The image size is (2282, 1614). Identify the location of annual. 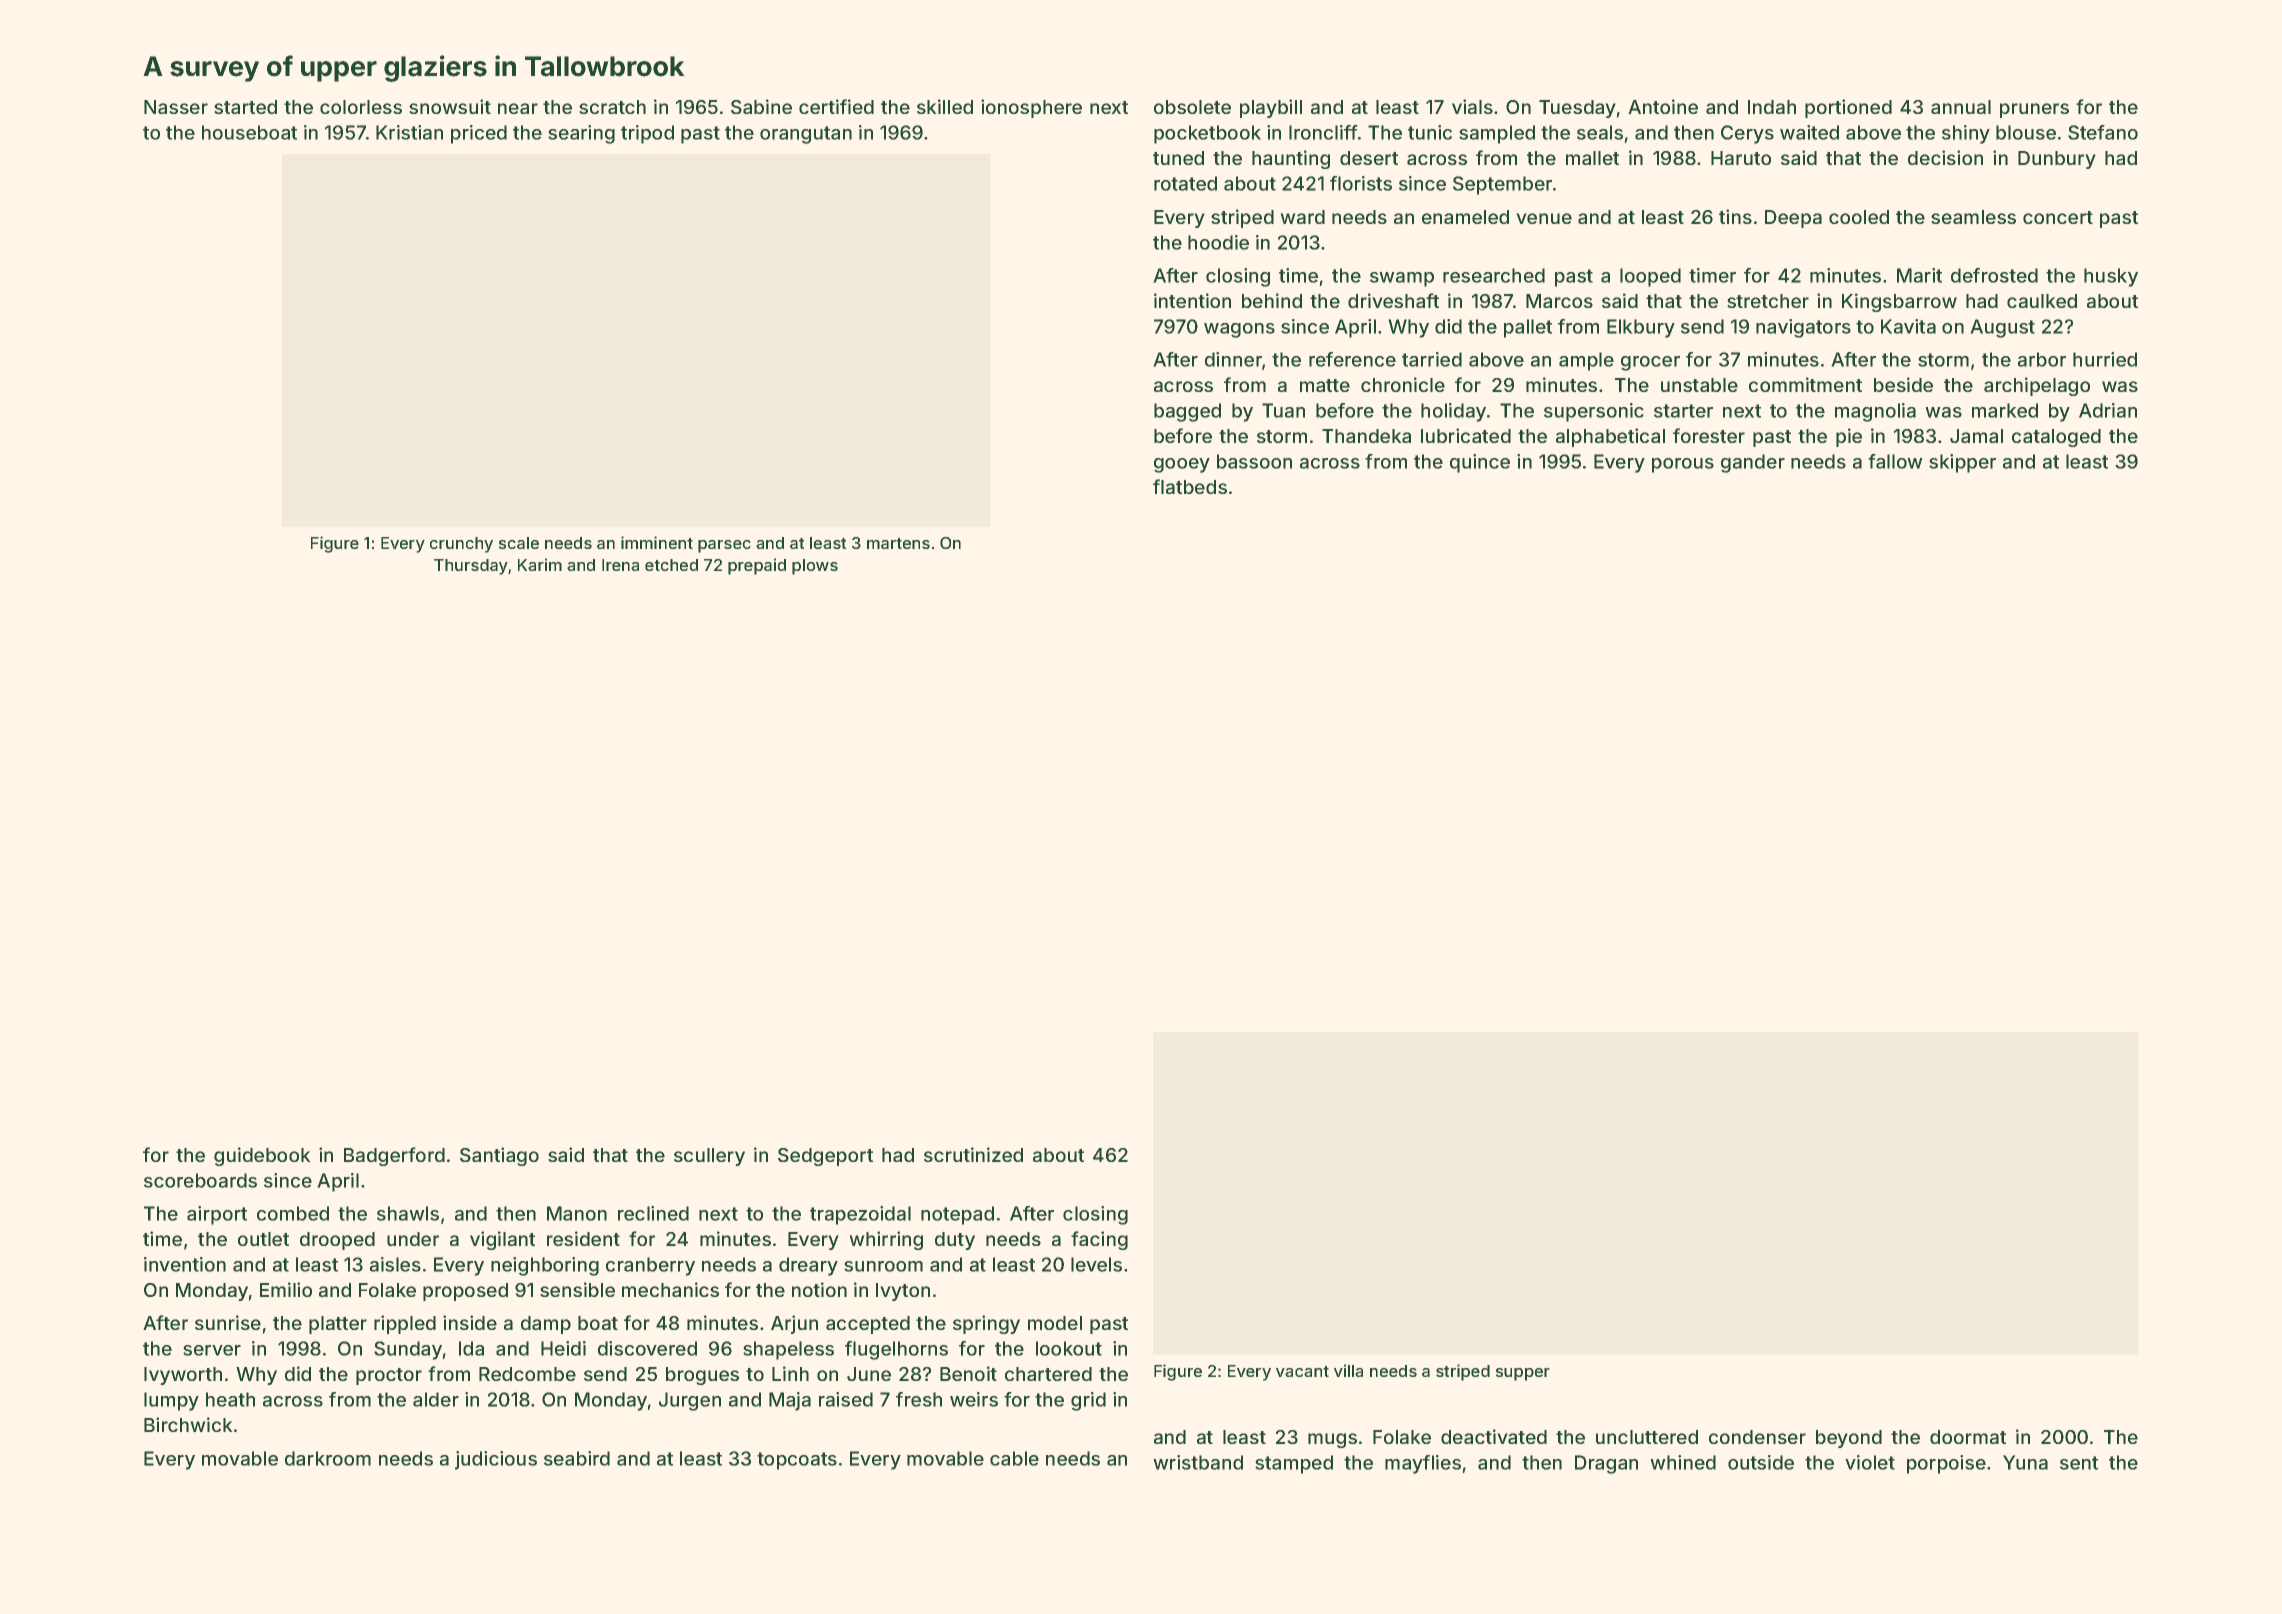
(1961, 107).
